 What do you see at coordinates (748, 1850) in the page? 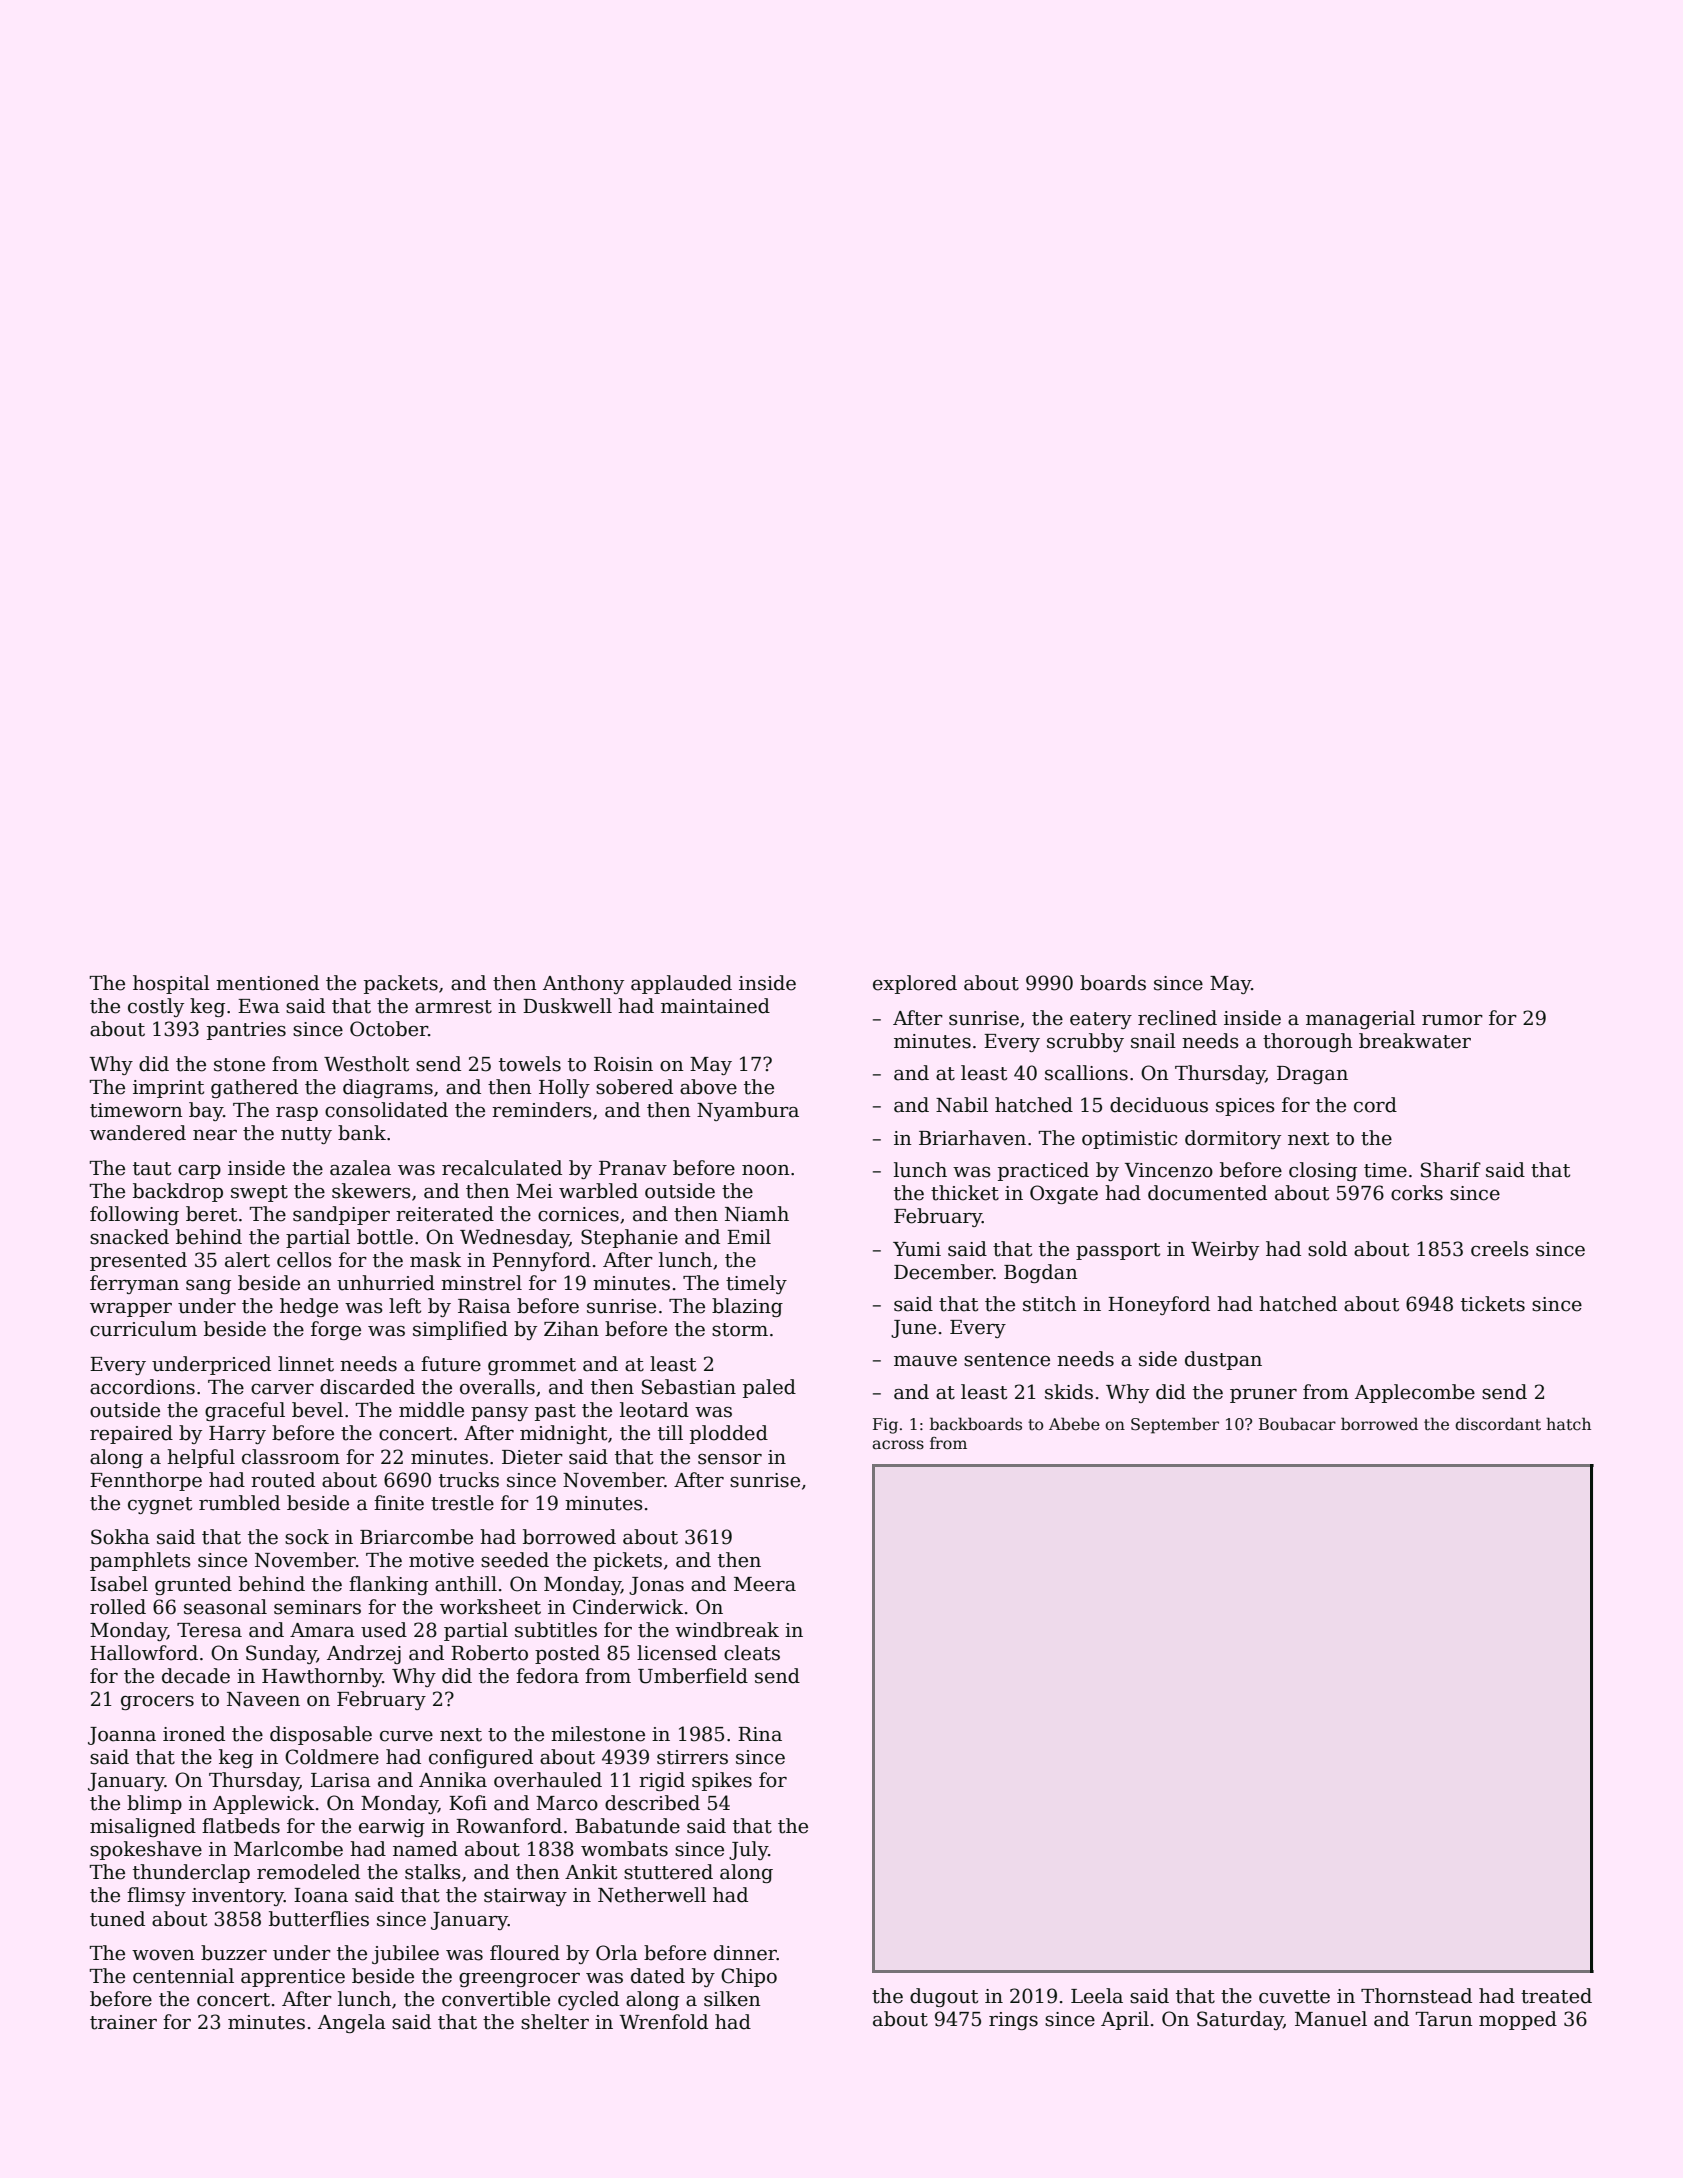
I see `July` at bounding box center [748, 1850].
